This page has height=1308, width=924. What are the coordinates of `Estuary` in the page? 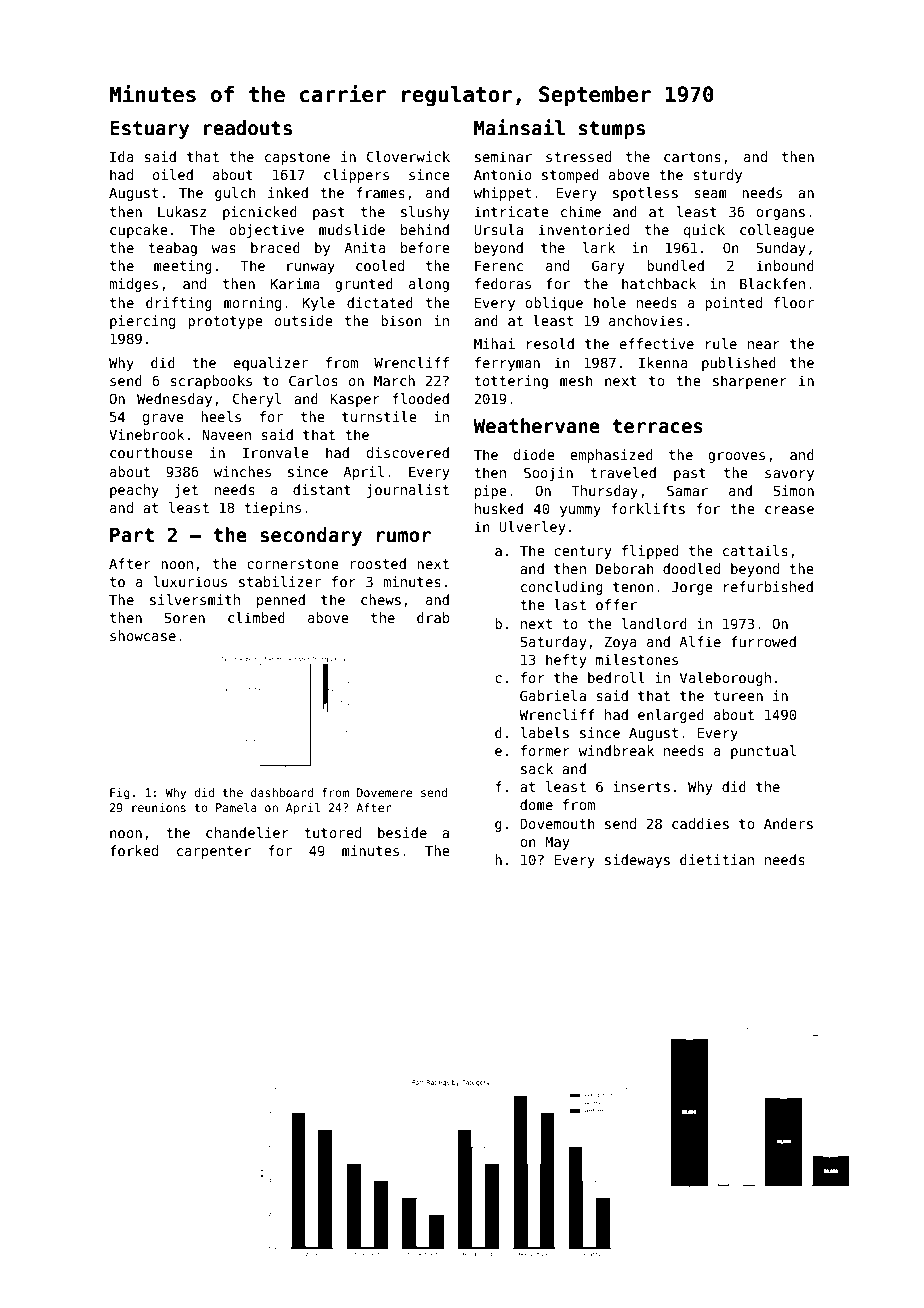 It's located at (149, 130).
